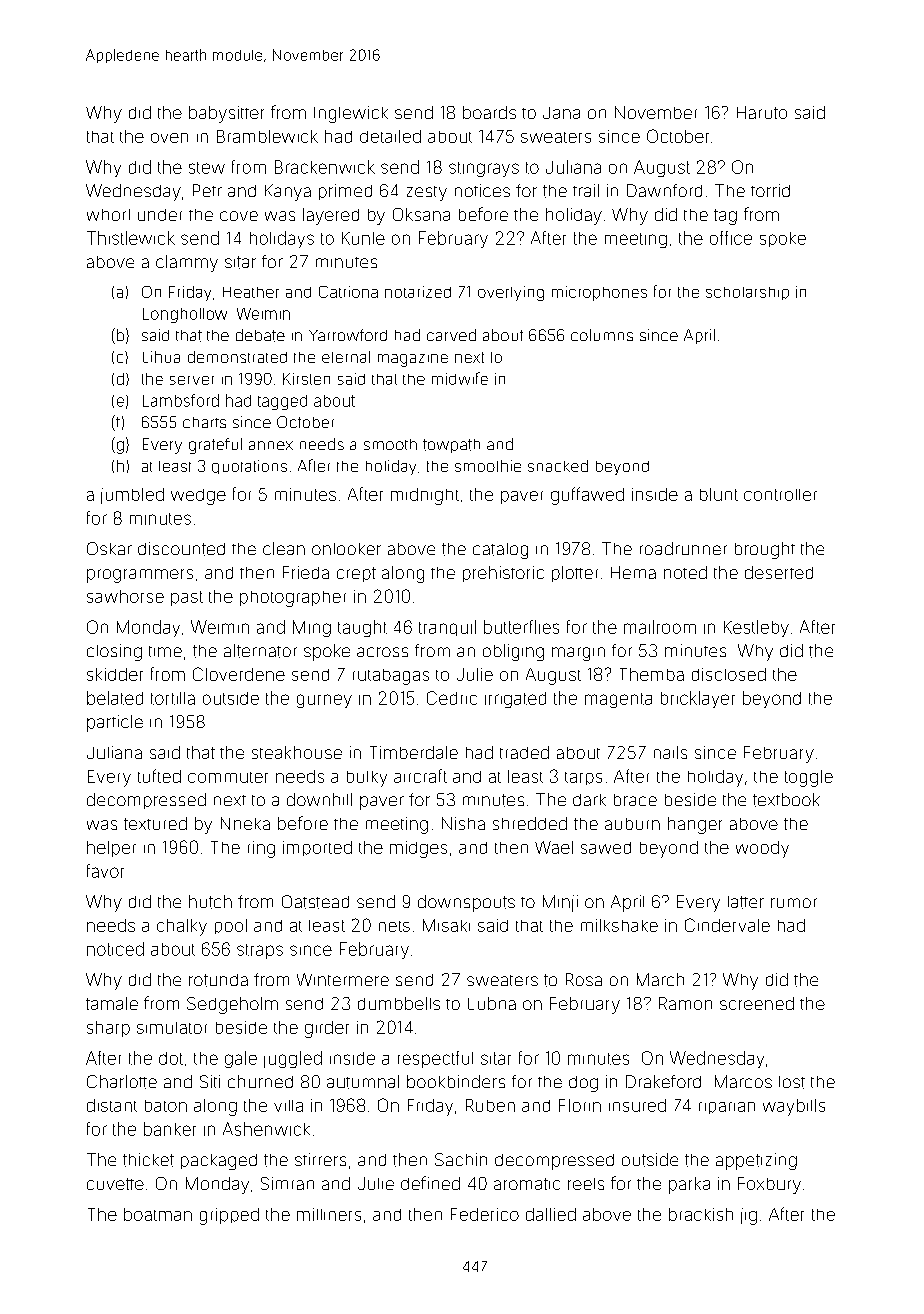  Describe the element at coordinates (267, 136) in the screenshot. I see `Bramblewick` at that location.
